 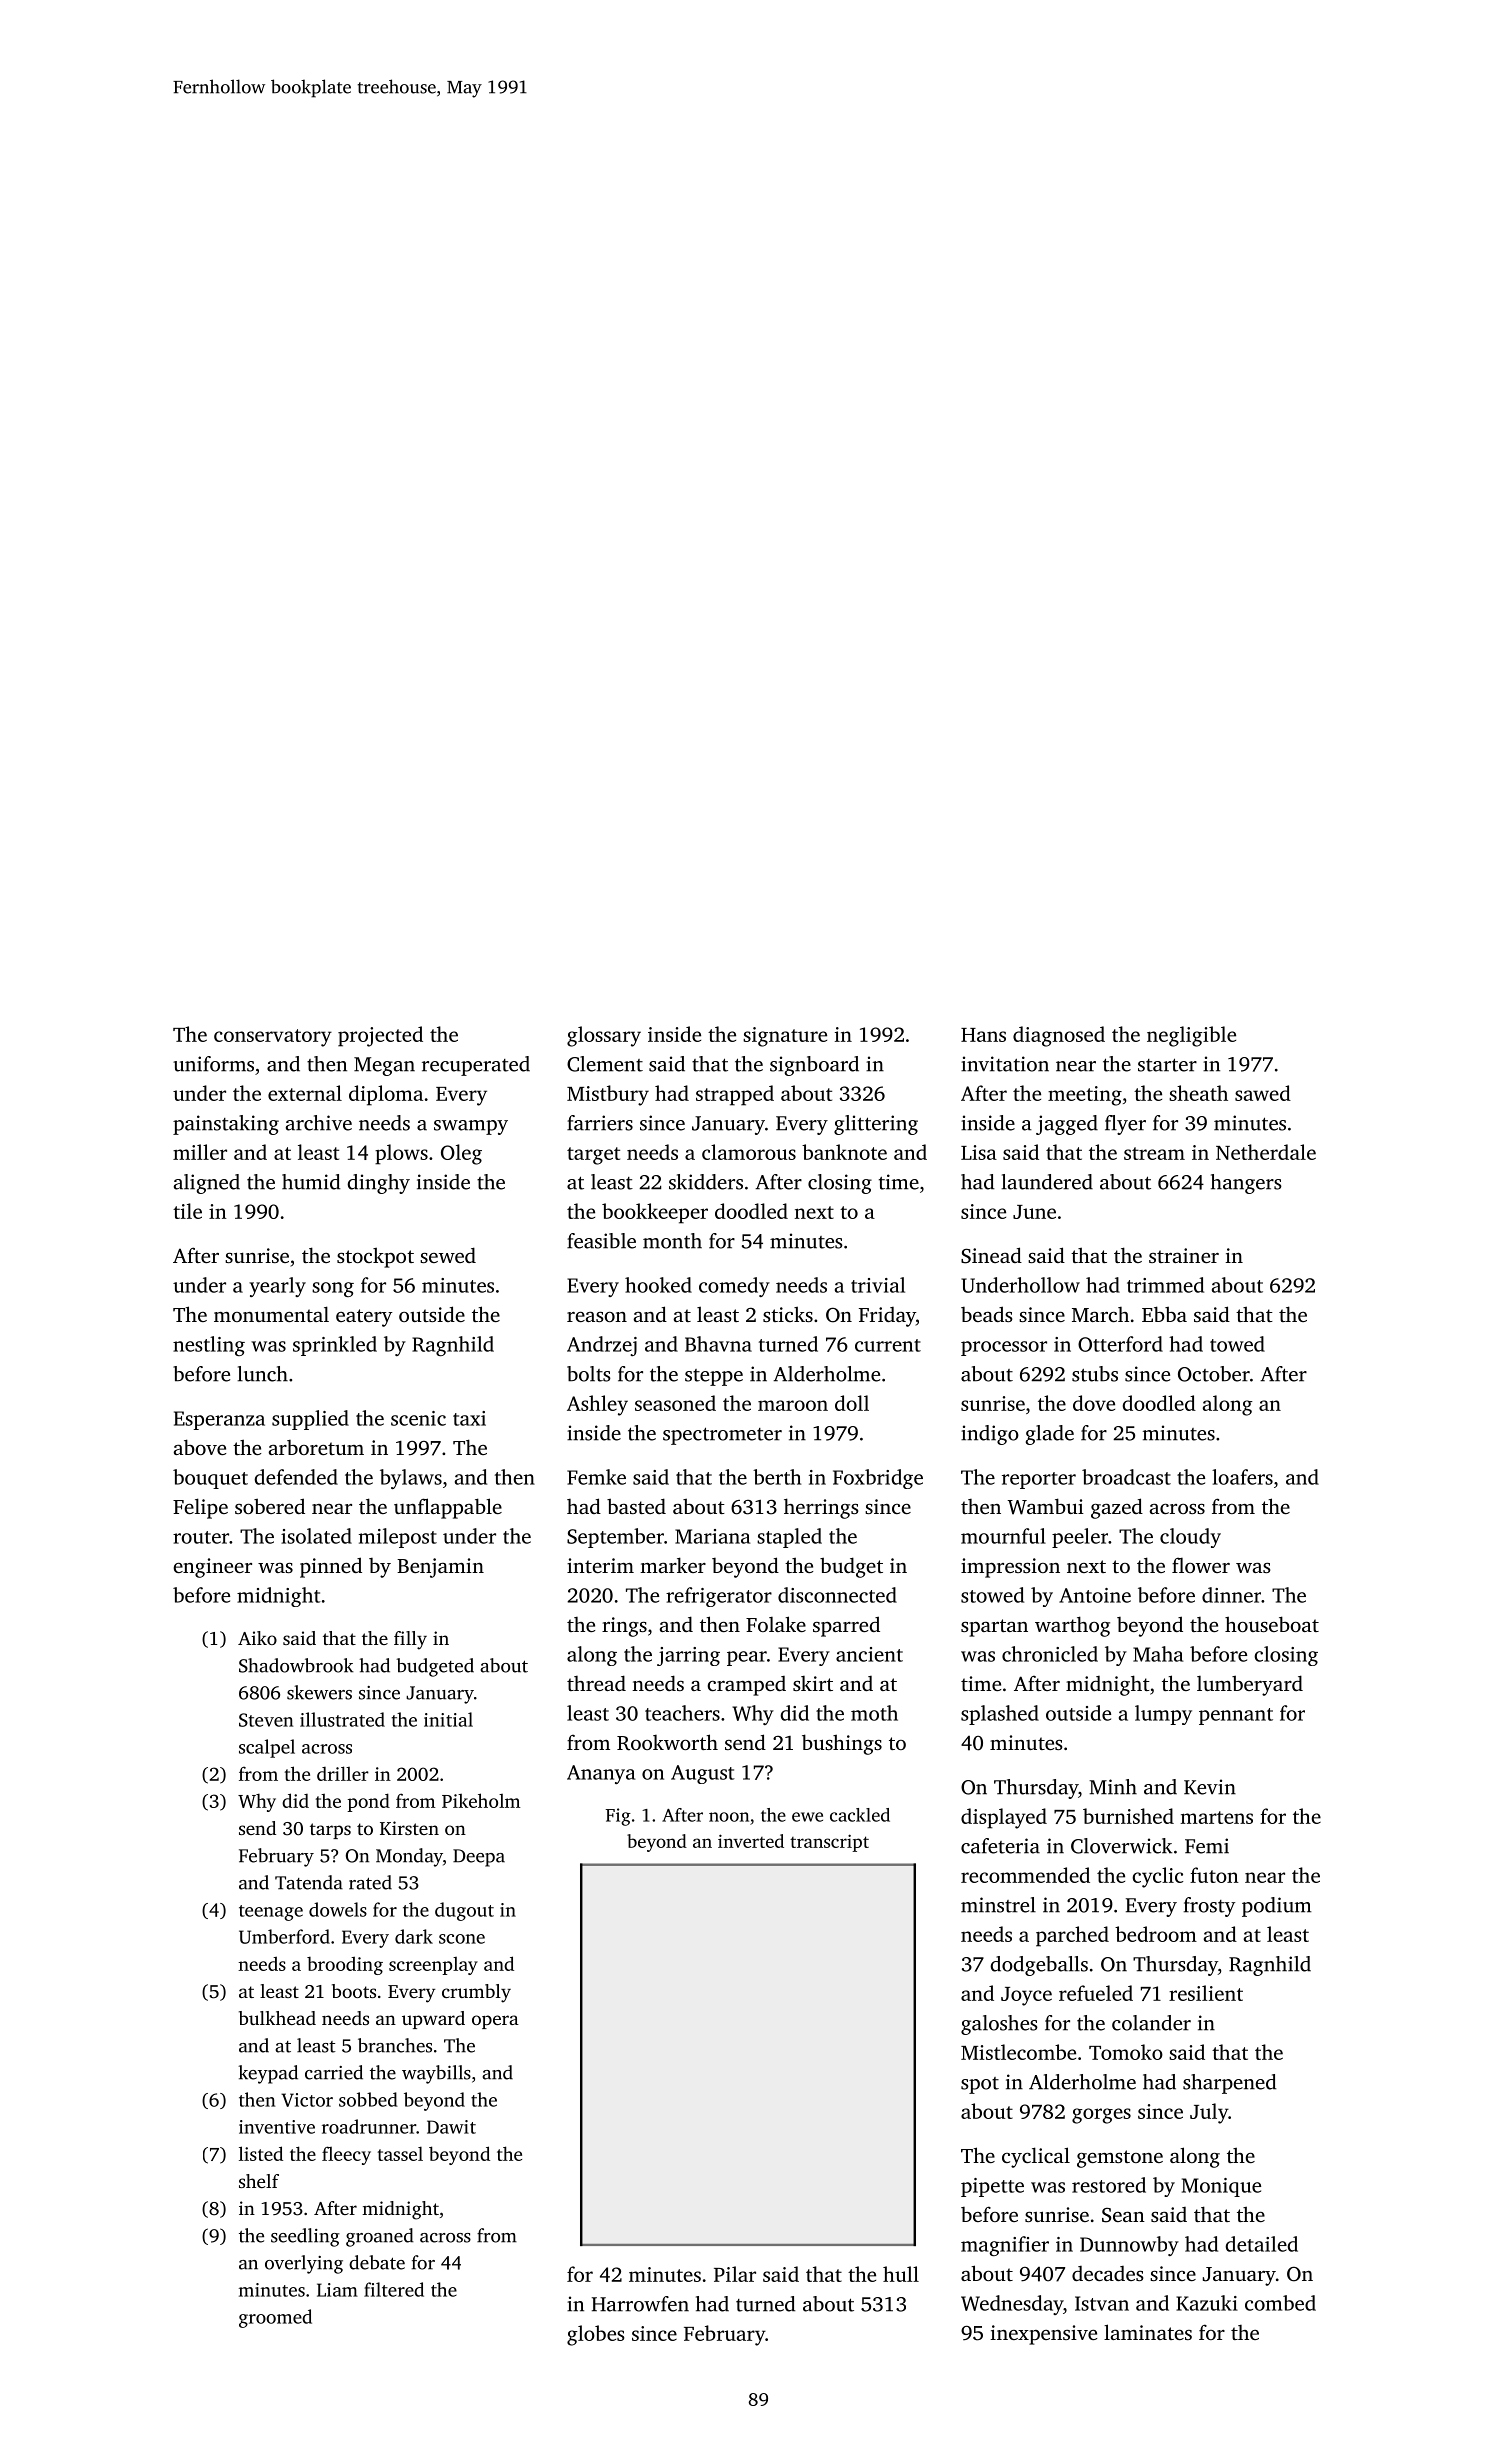 I want to click on transcript, so click(x=829, y=1843).
